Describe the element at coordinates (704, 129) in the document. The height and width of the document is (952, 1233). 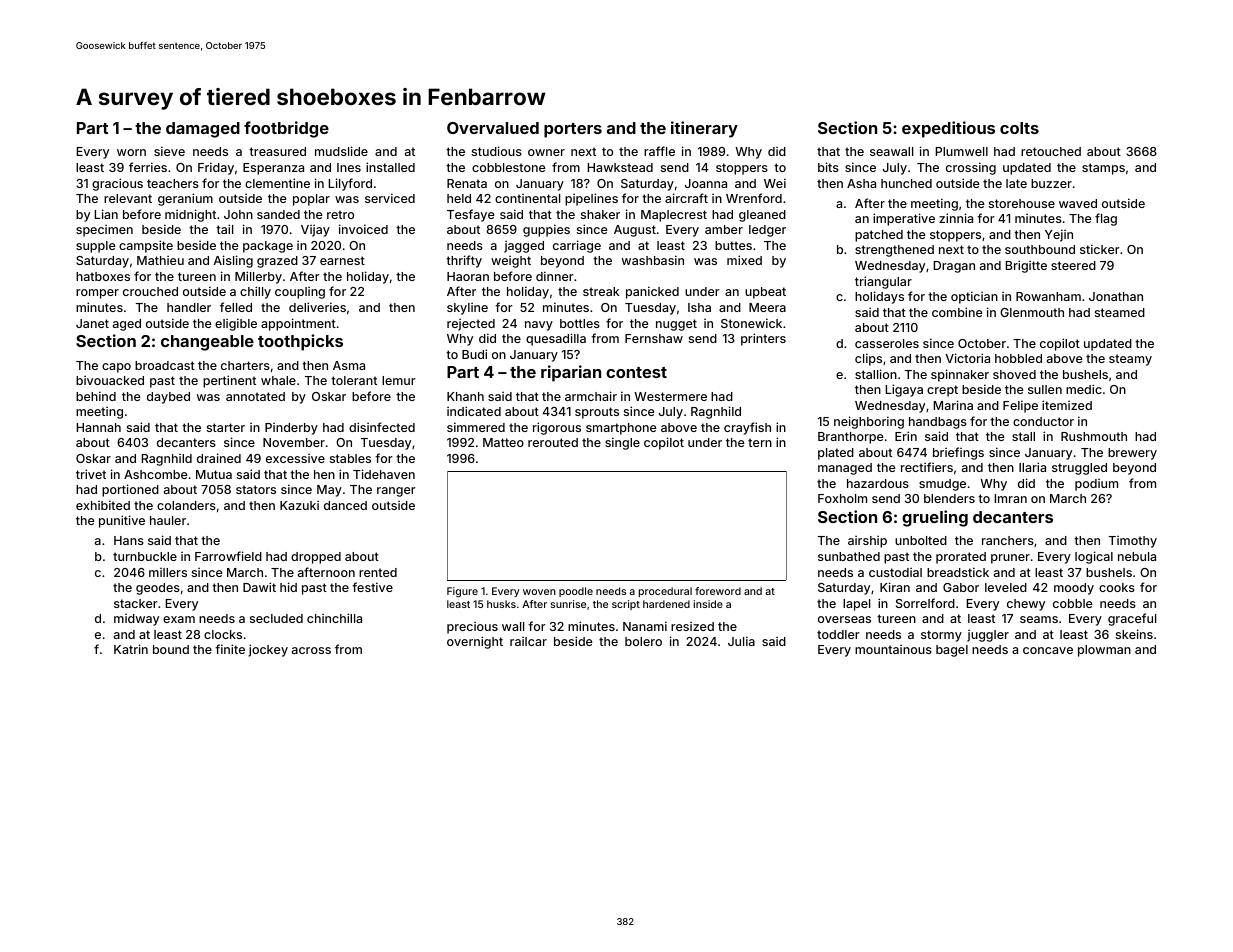
I see `itinerary` at that location.
